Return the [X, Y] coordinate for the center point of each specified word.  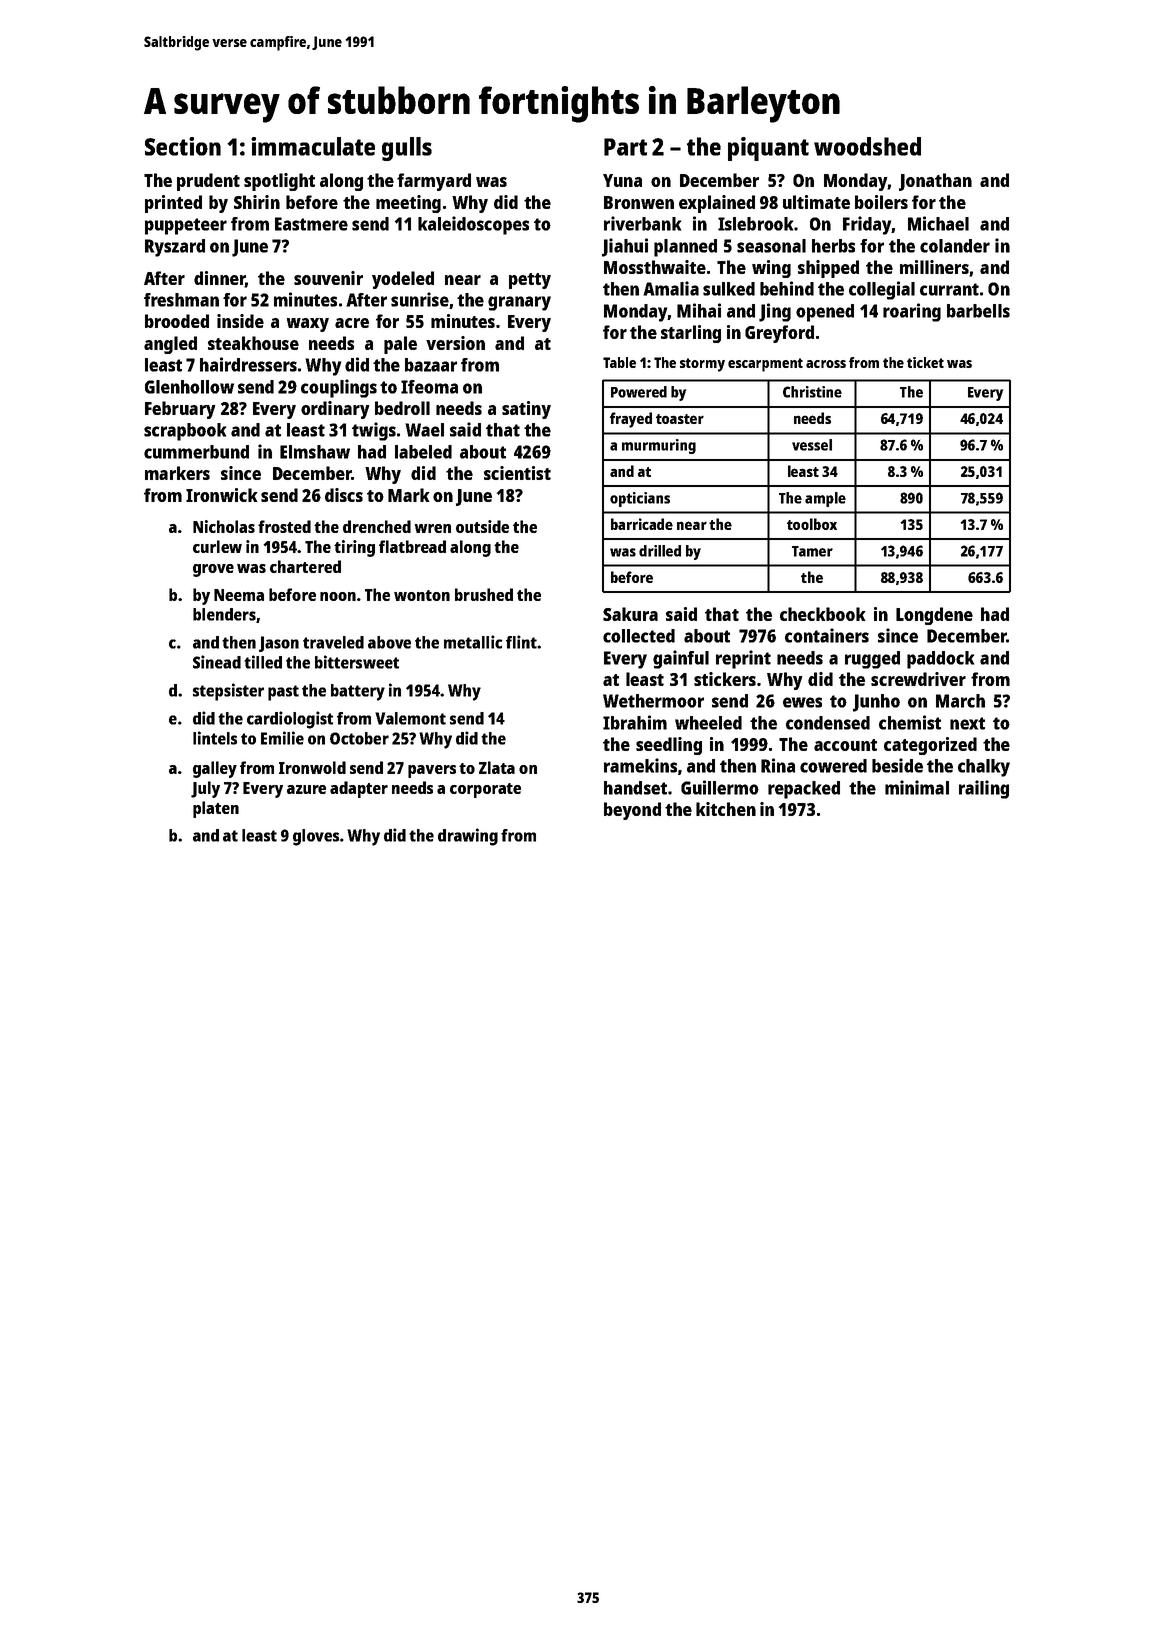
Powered [639, 392]
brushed [484, 594]
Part [625, 147]
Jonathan [935, 182]
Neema [239, 595]
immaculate [313, 146]
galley [215, 769]
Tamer [812, 551]
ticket [925, 362]
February [180, 410]
